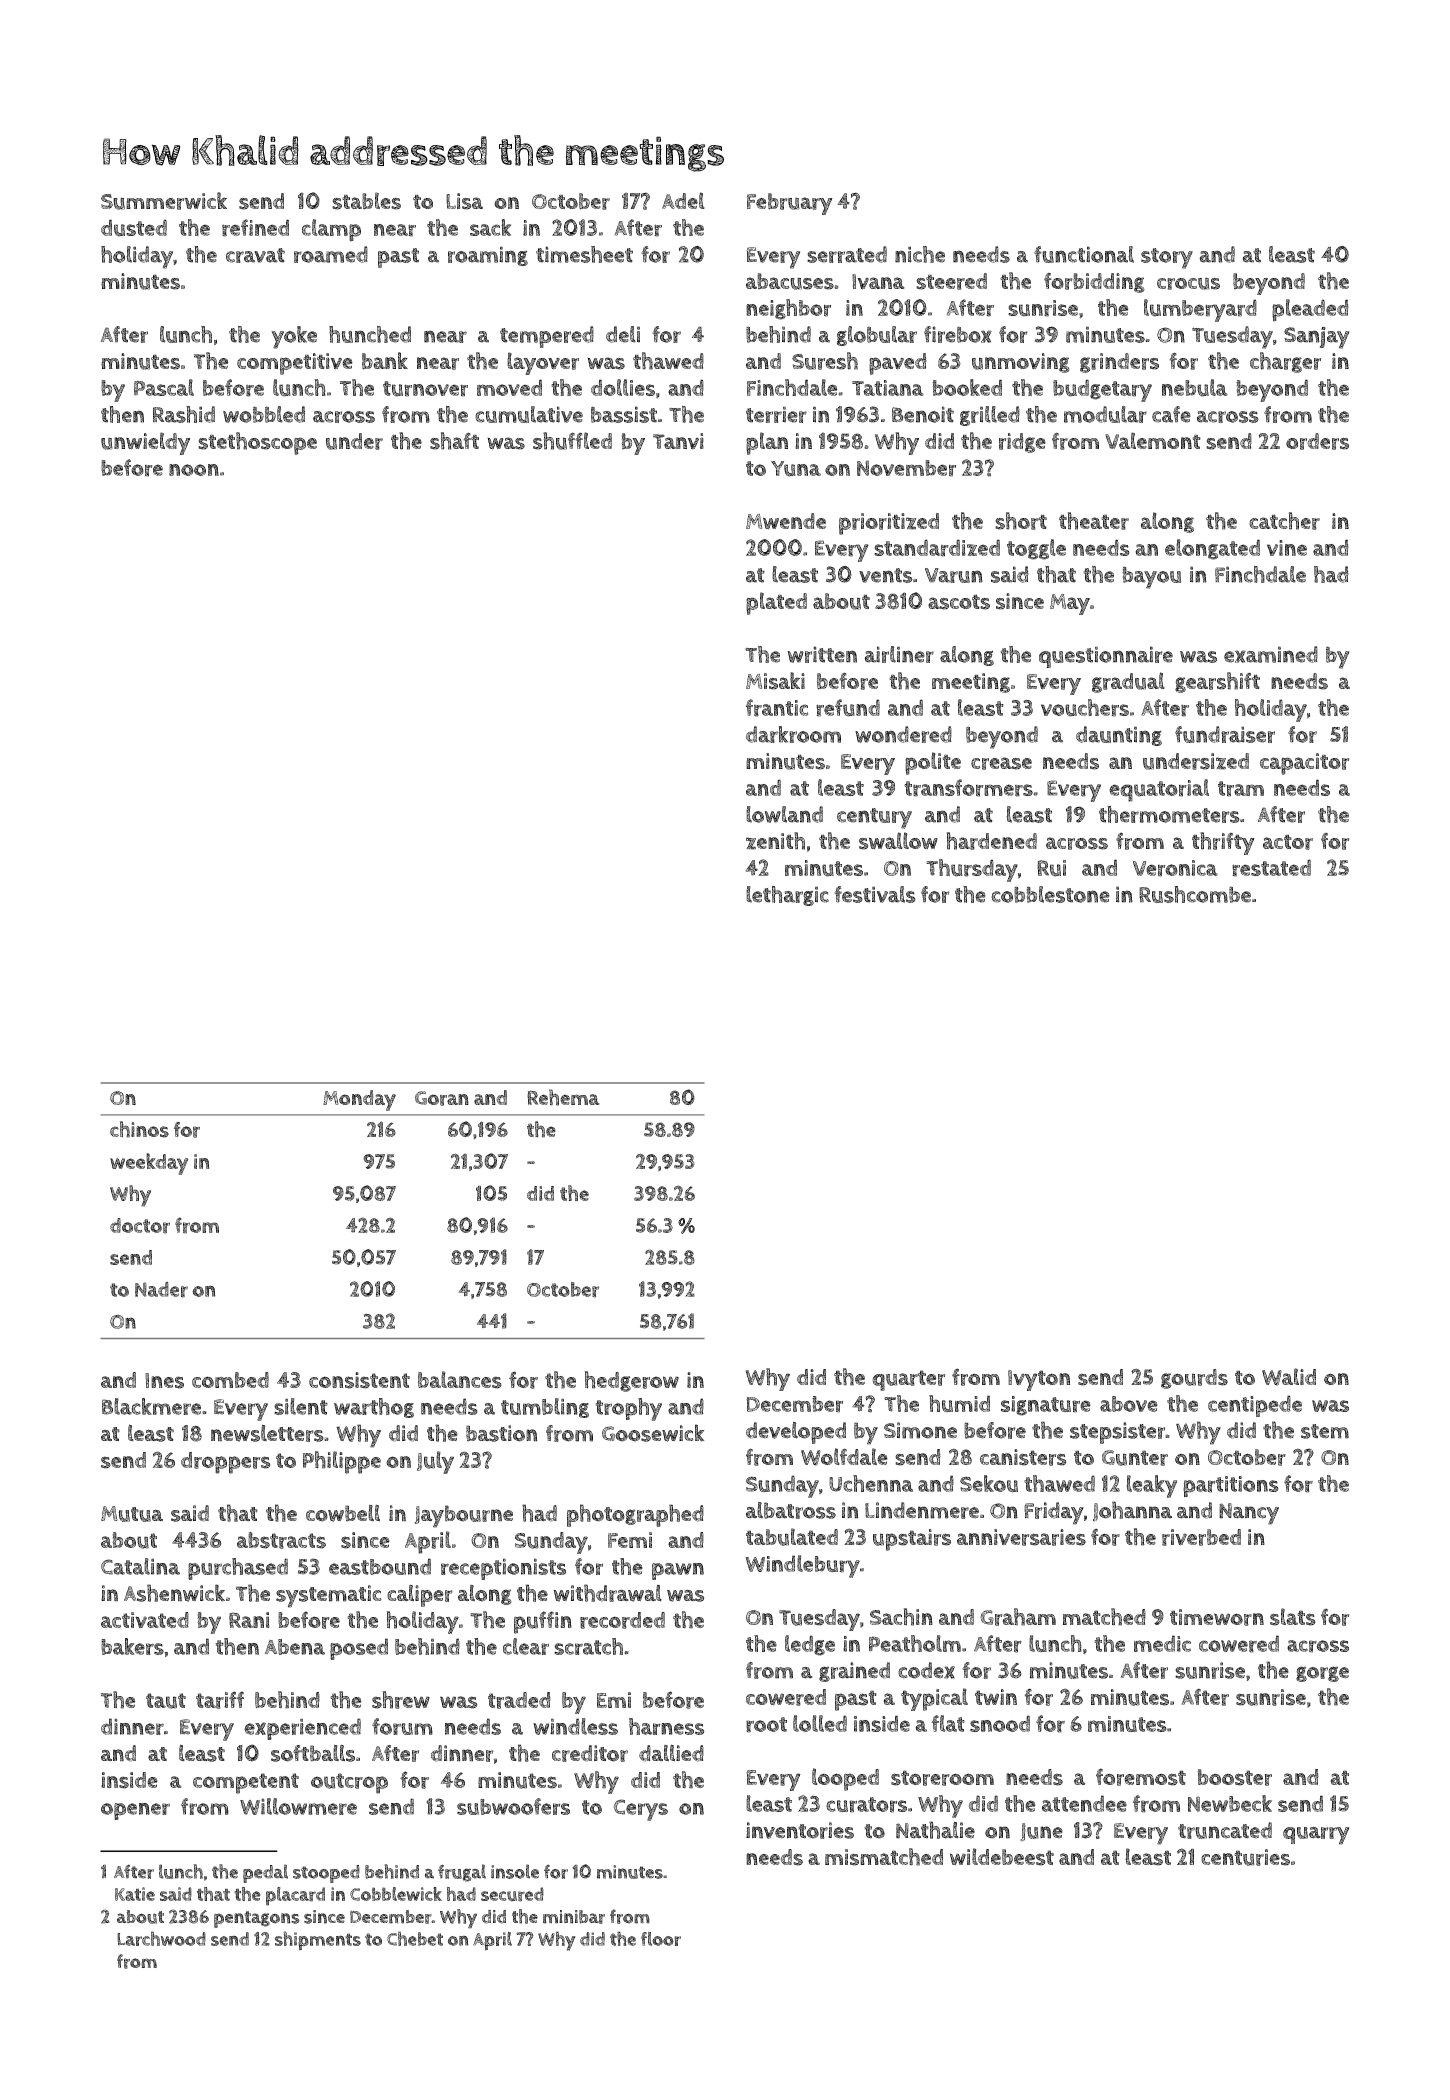 The height and width of the screenshot is (2100, 1450). Describe the element at coordinates (318, 1940) in the screenshot. I see `shipments` at that location.
